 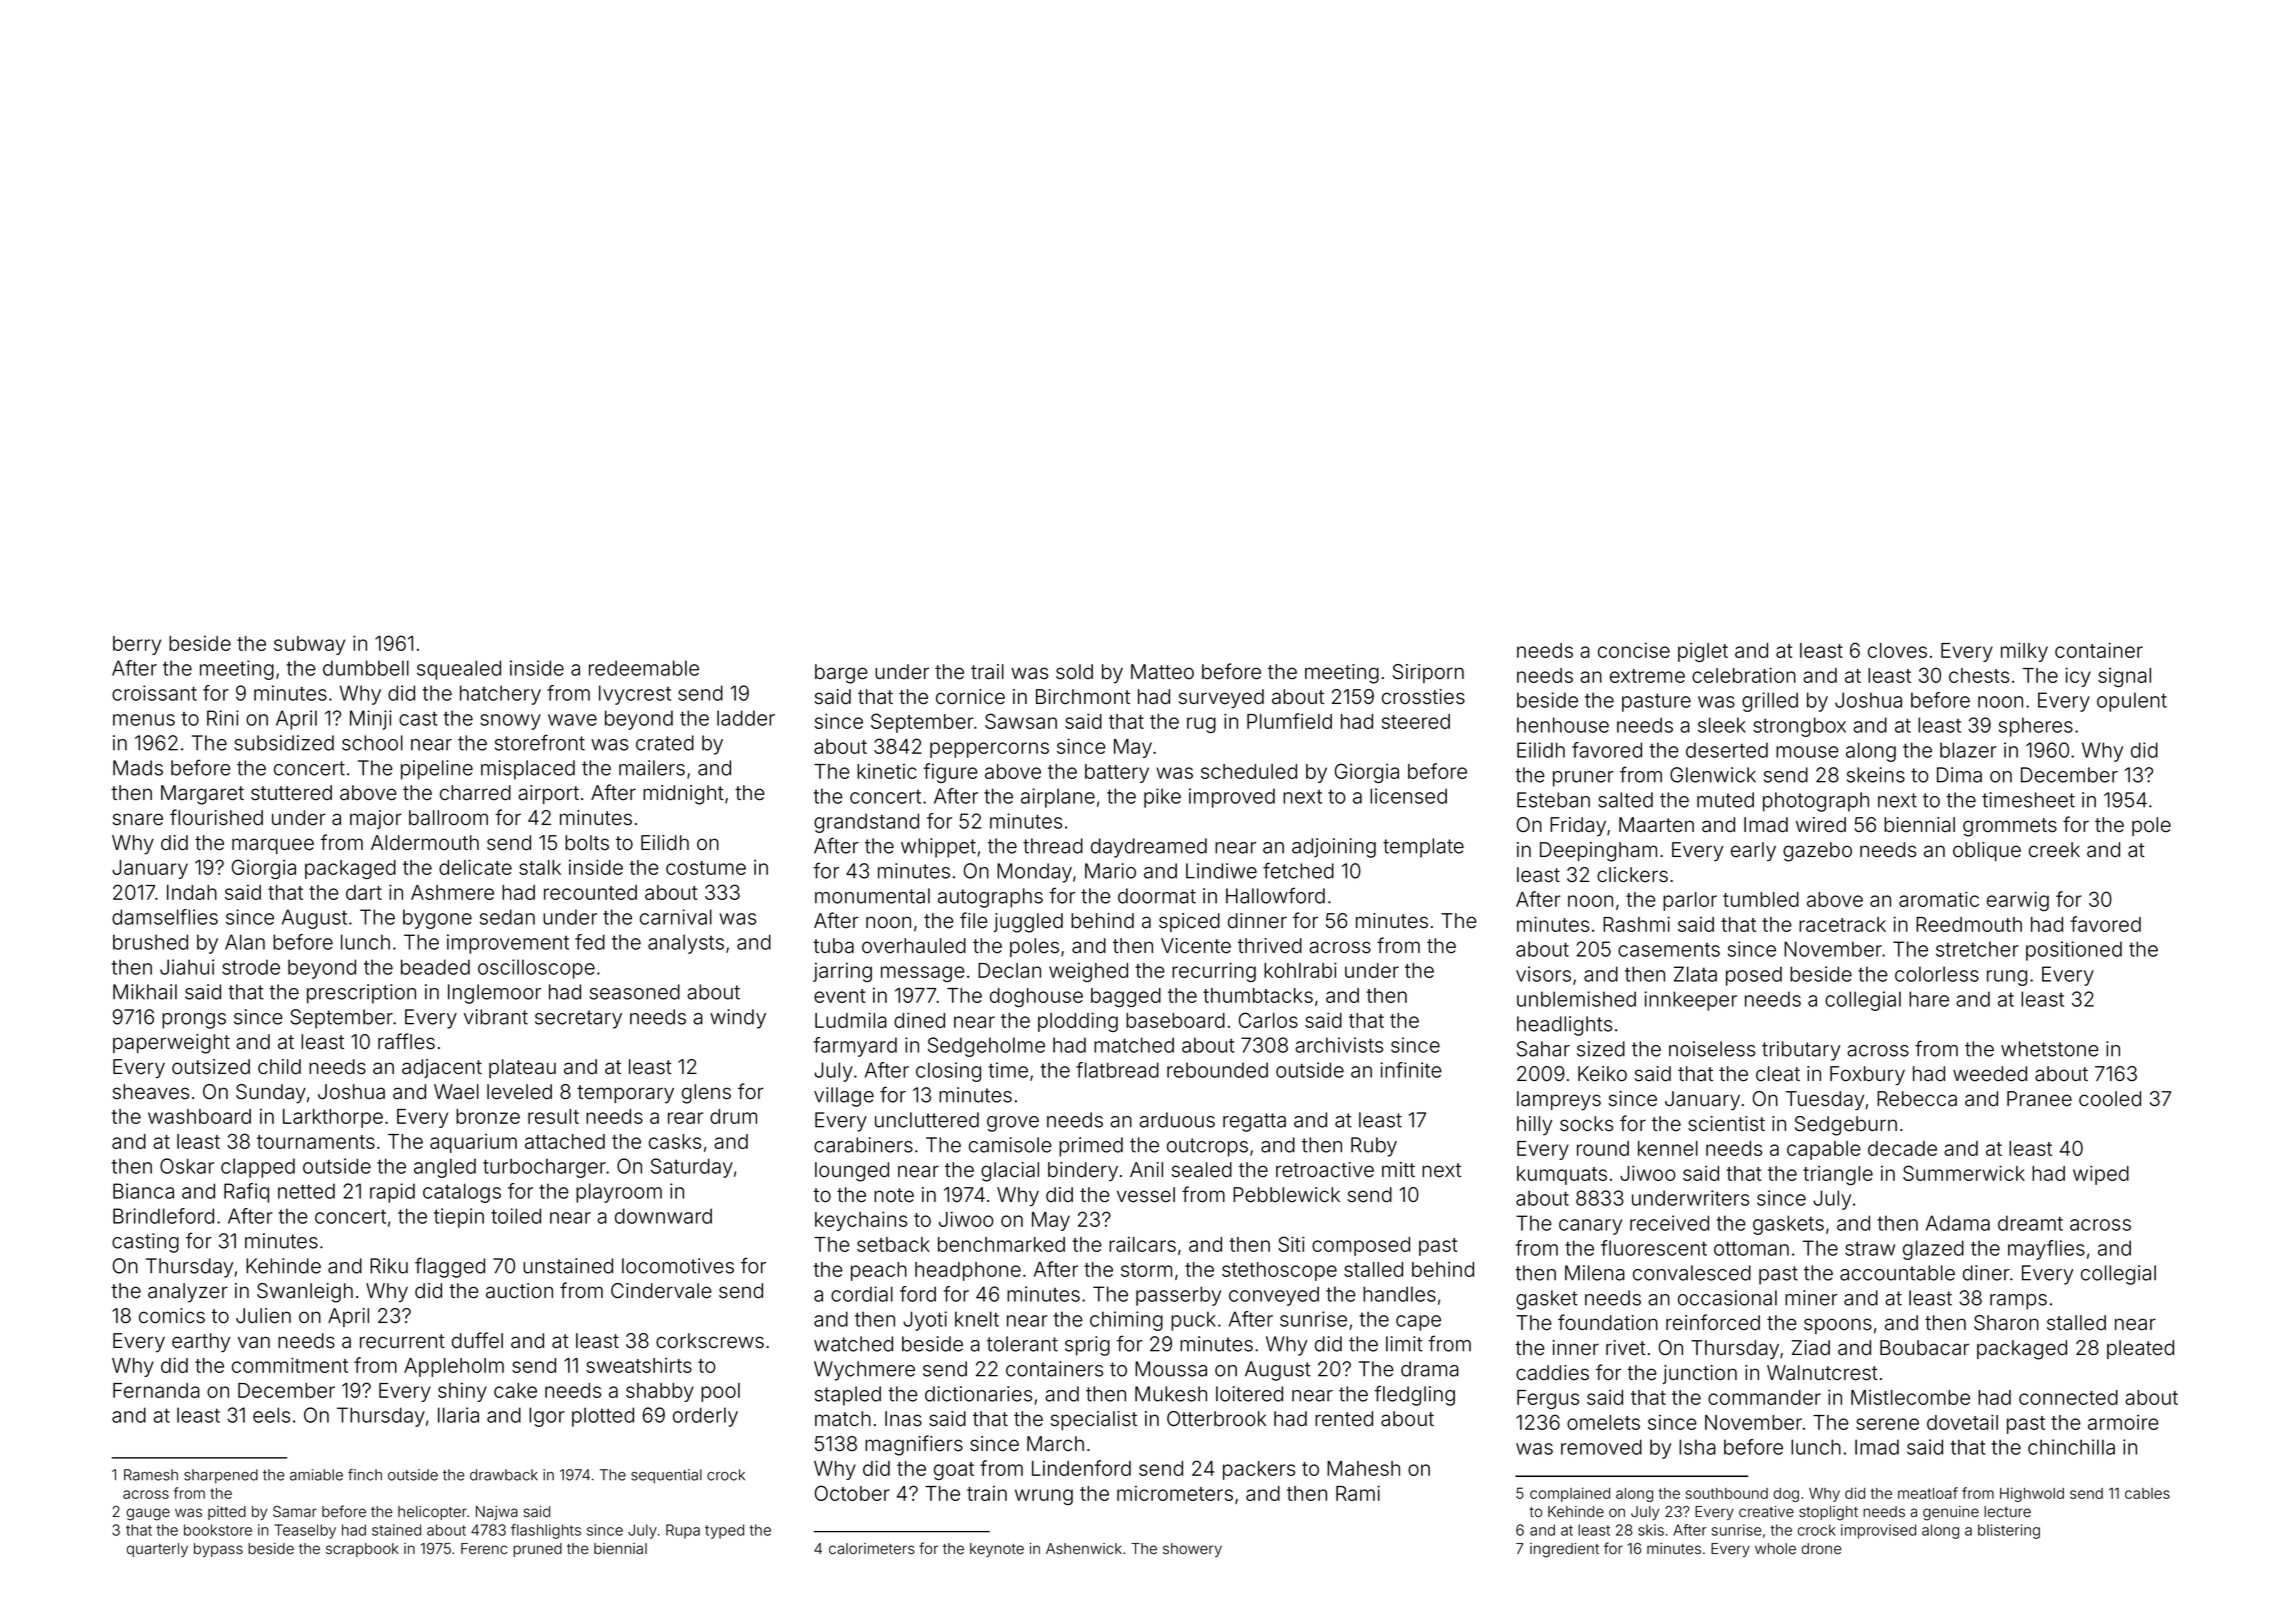 I want to click on vibrant, so click(x=496, y=1017).
